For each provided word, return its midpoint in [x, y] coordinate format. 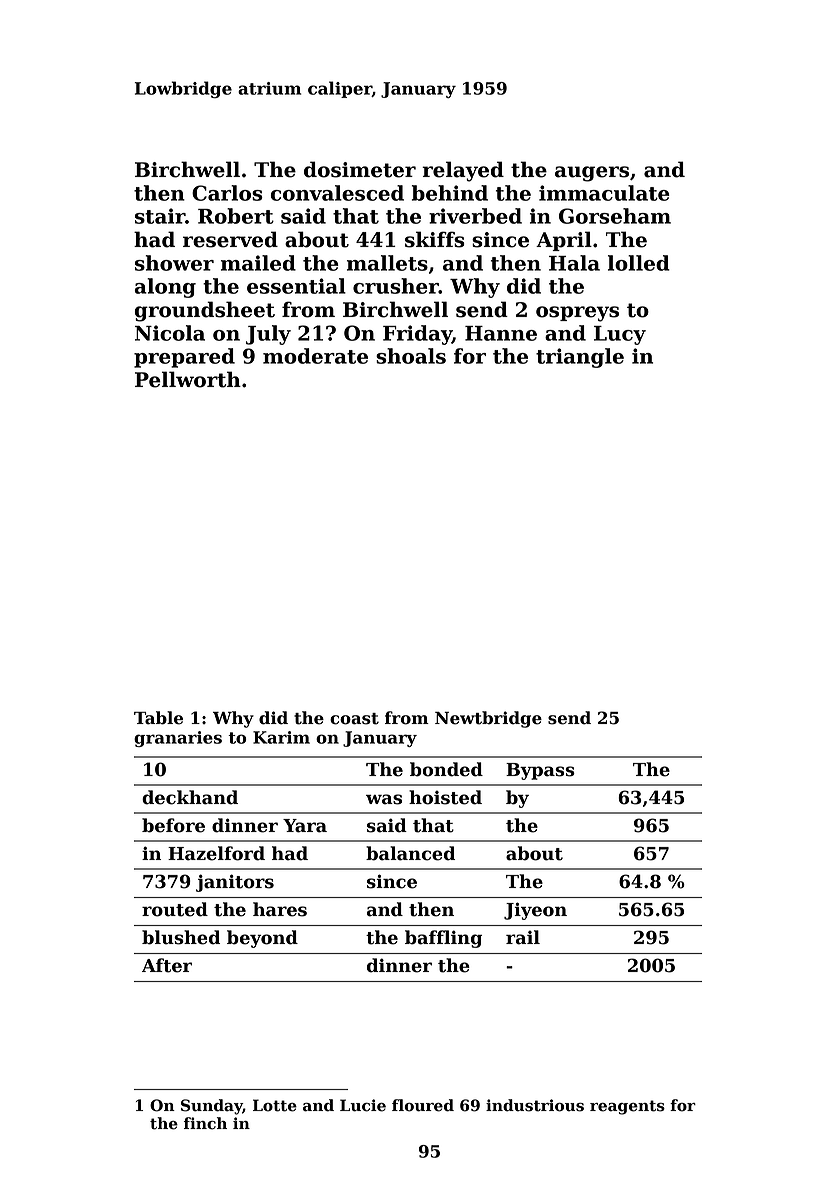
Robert [236, 216]
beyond [262, 939]
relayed [463, 171]
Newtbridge [488, 719]
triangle [580, 358]
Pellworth [188, 379]
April [564, 241]
